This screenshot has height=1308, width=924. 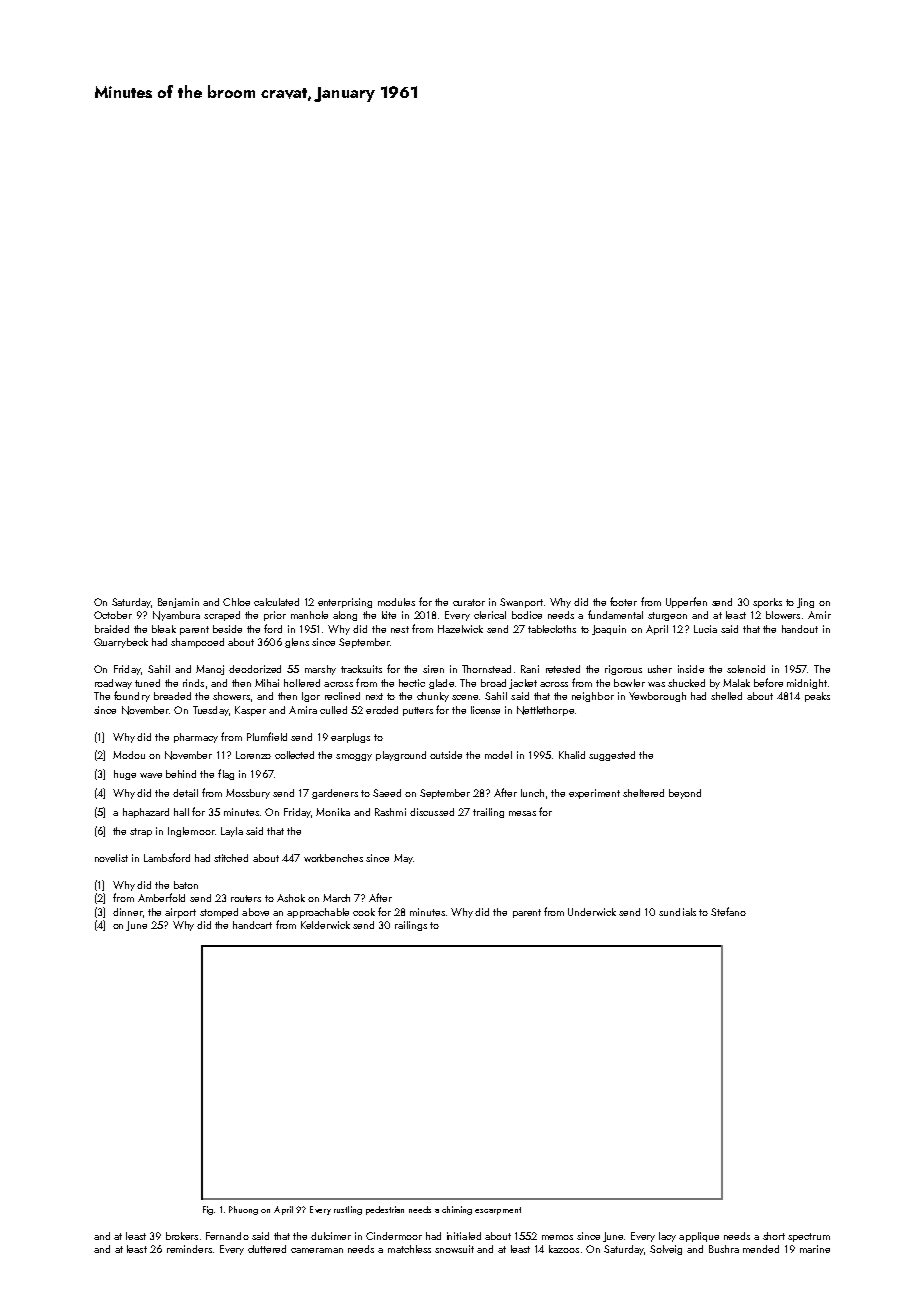 I want to click on matchless, so click(x=409, y=1249).
